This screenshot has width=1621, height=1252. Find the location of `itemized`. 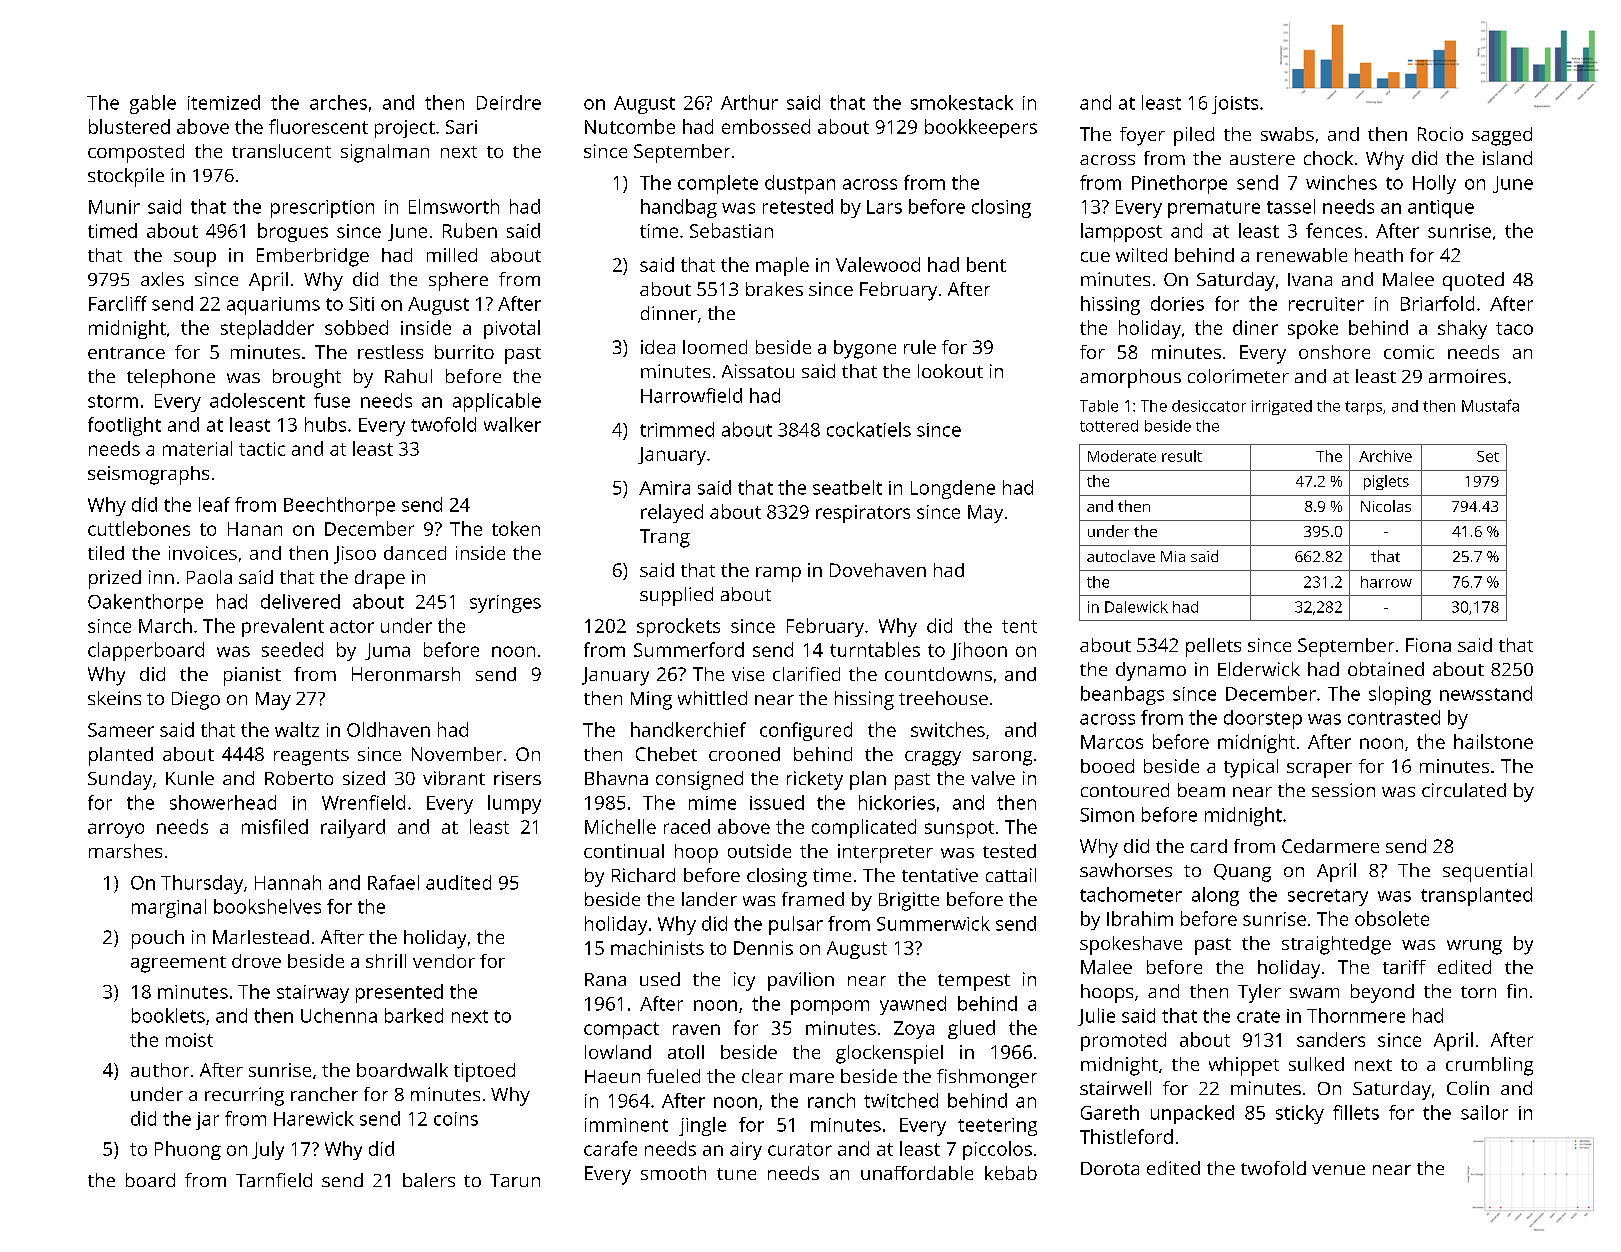

itemized is located at coordinates (224, 102).
